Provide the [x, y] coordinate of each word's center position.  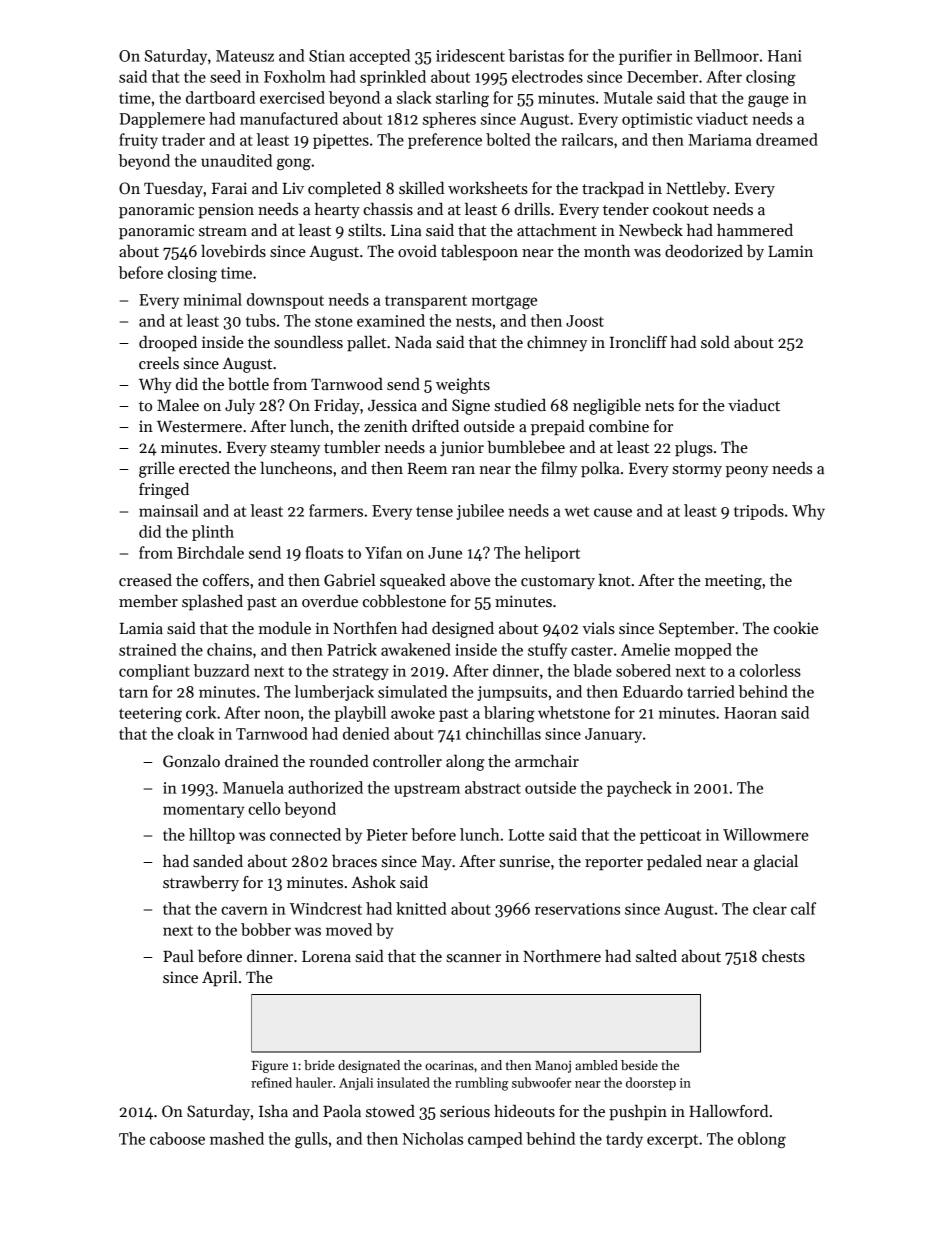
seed [225, 76]
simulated [412, 691]
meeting [733, 582]
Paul [178, 956]
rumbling [481, 1084]
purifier [645, 57]
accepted [380, 57]
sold [715, 342]
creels [159, 363]
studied [520, 405]
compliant [154, 672]
